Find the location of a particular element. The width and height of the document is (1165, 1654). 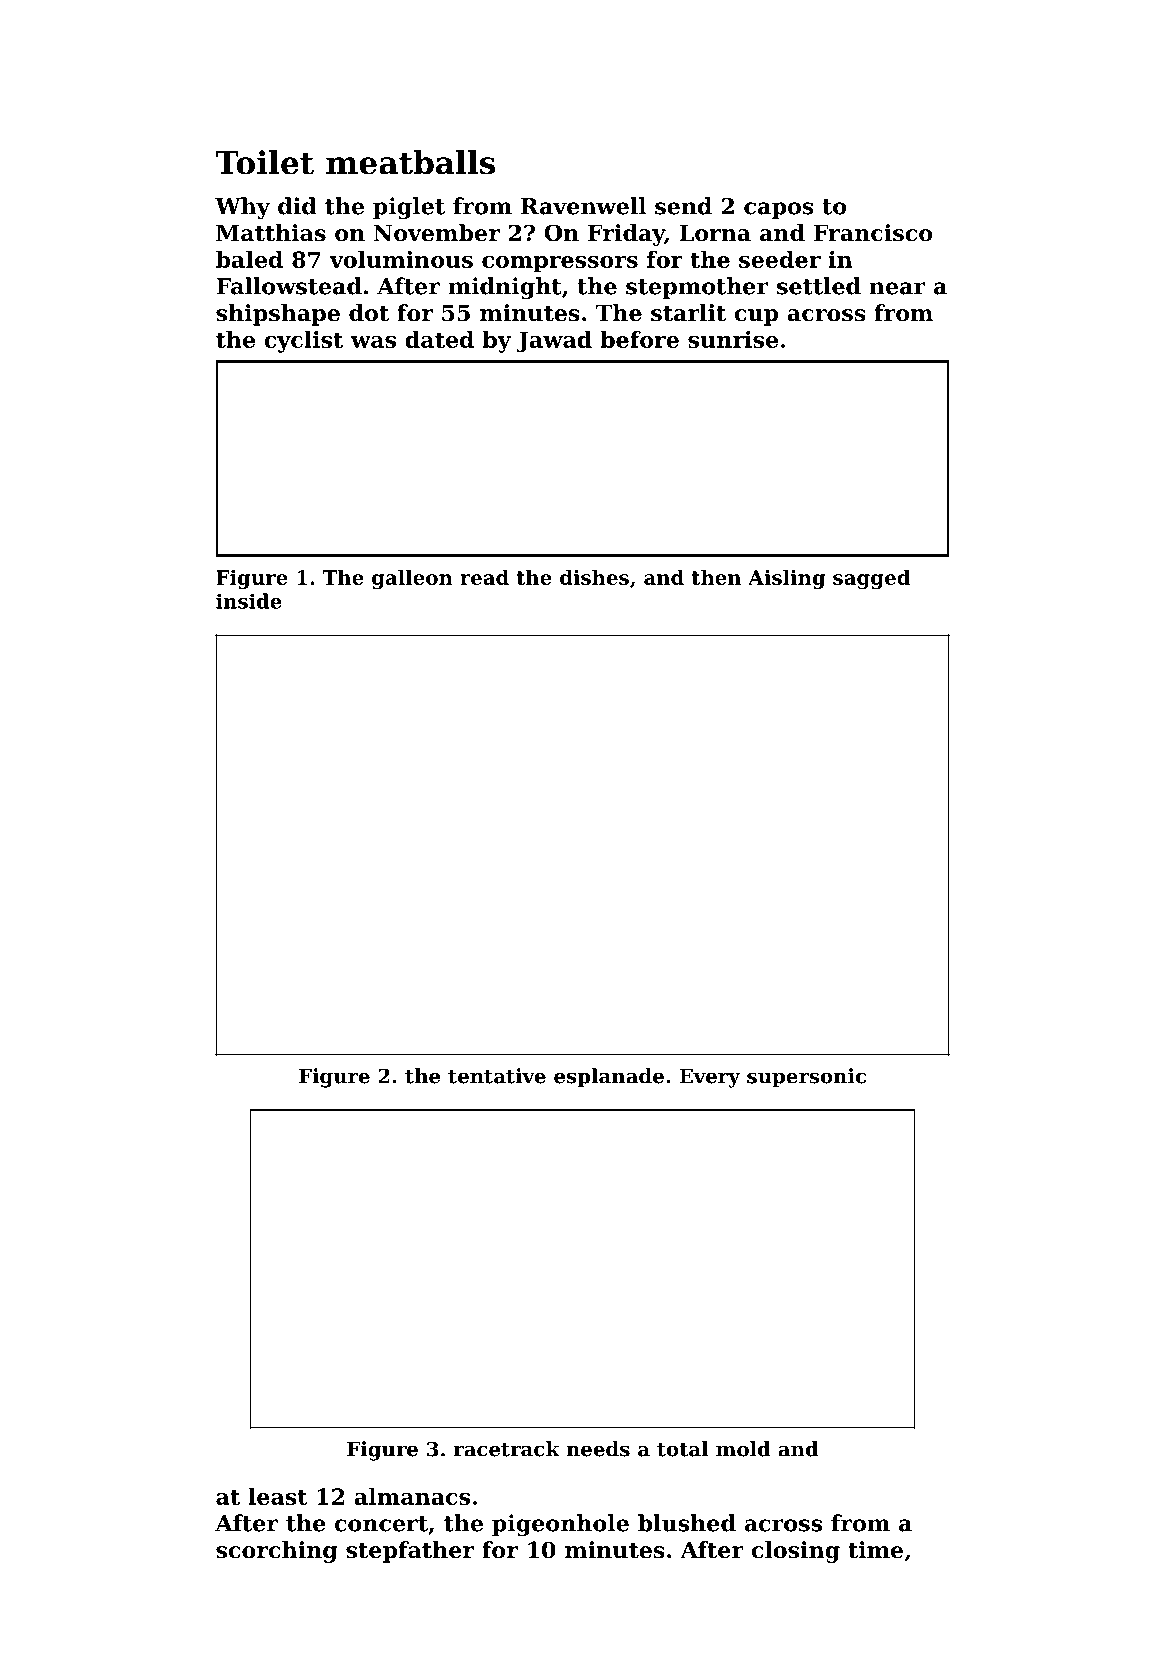

dot is located at coordinates (369, 313).
